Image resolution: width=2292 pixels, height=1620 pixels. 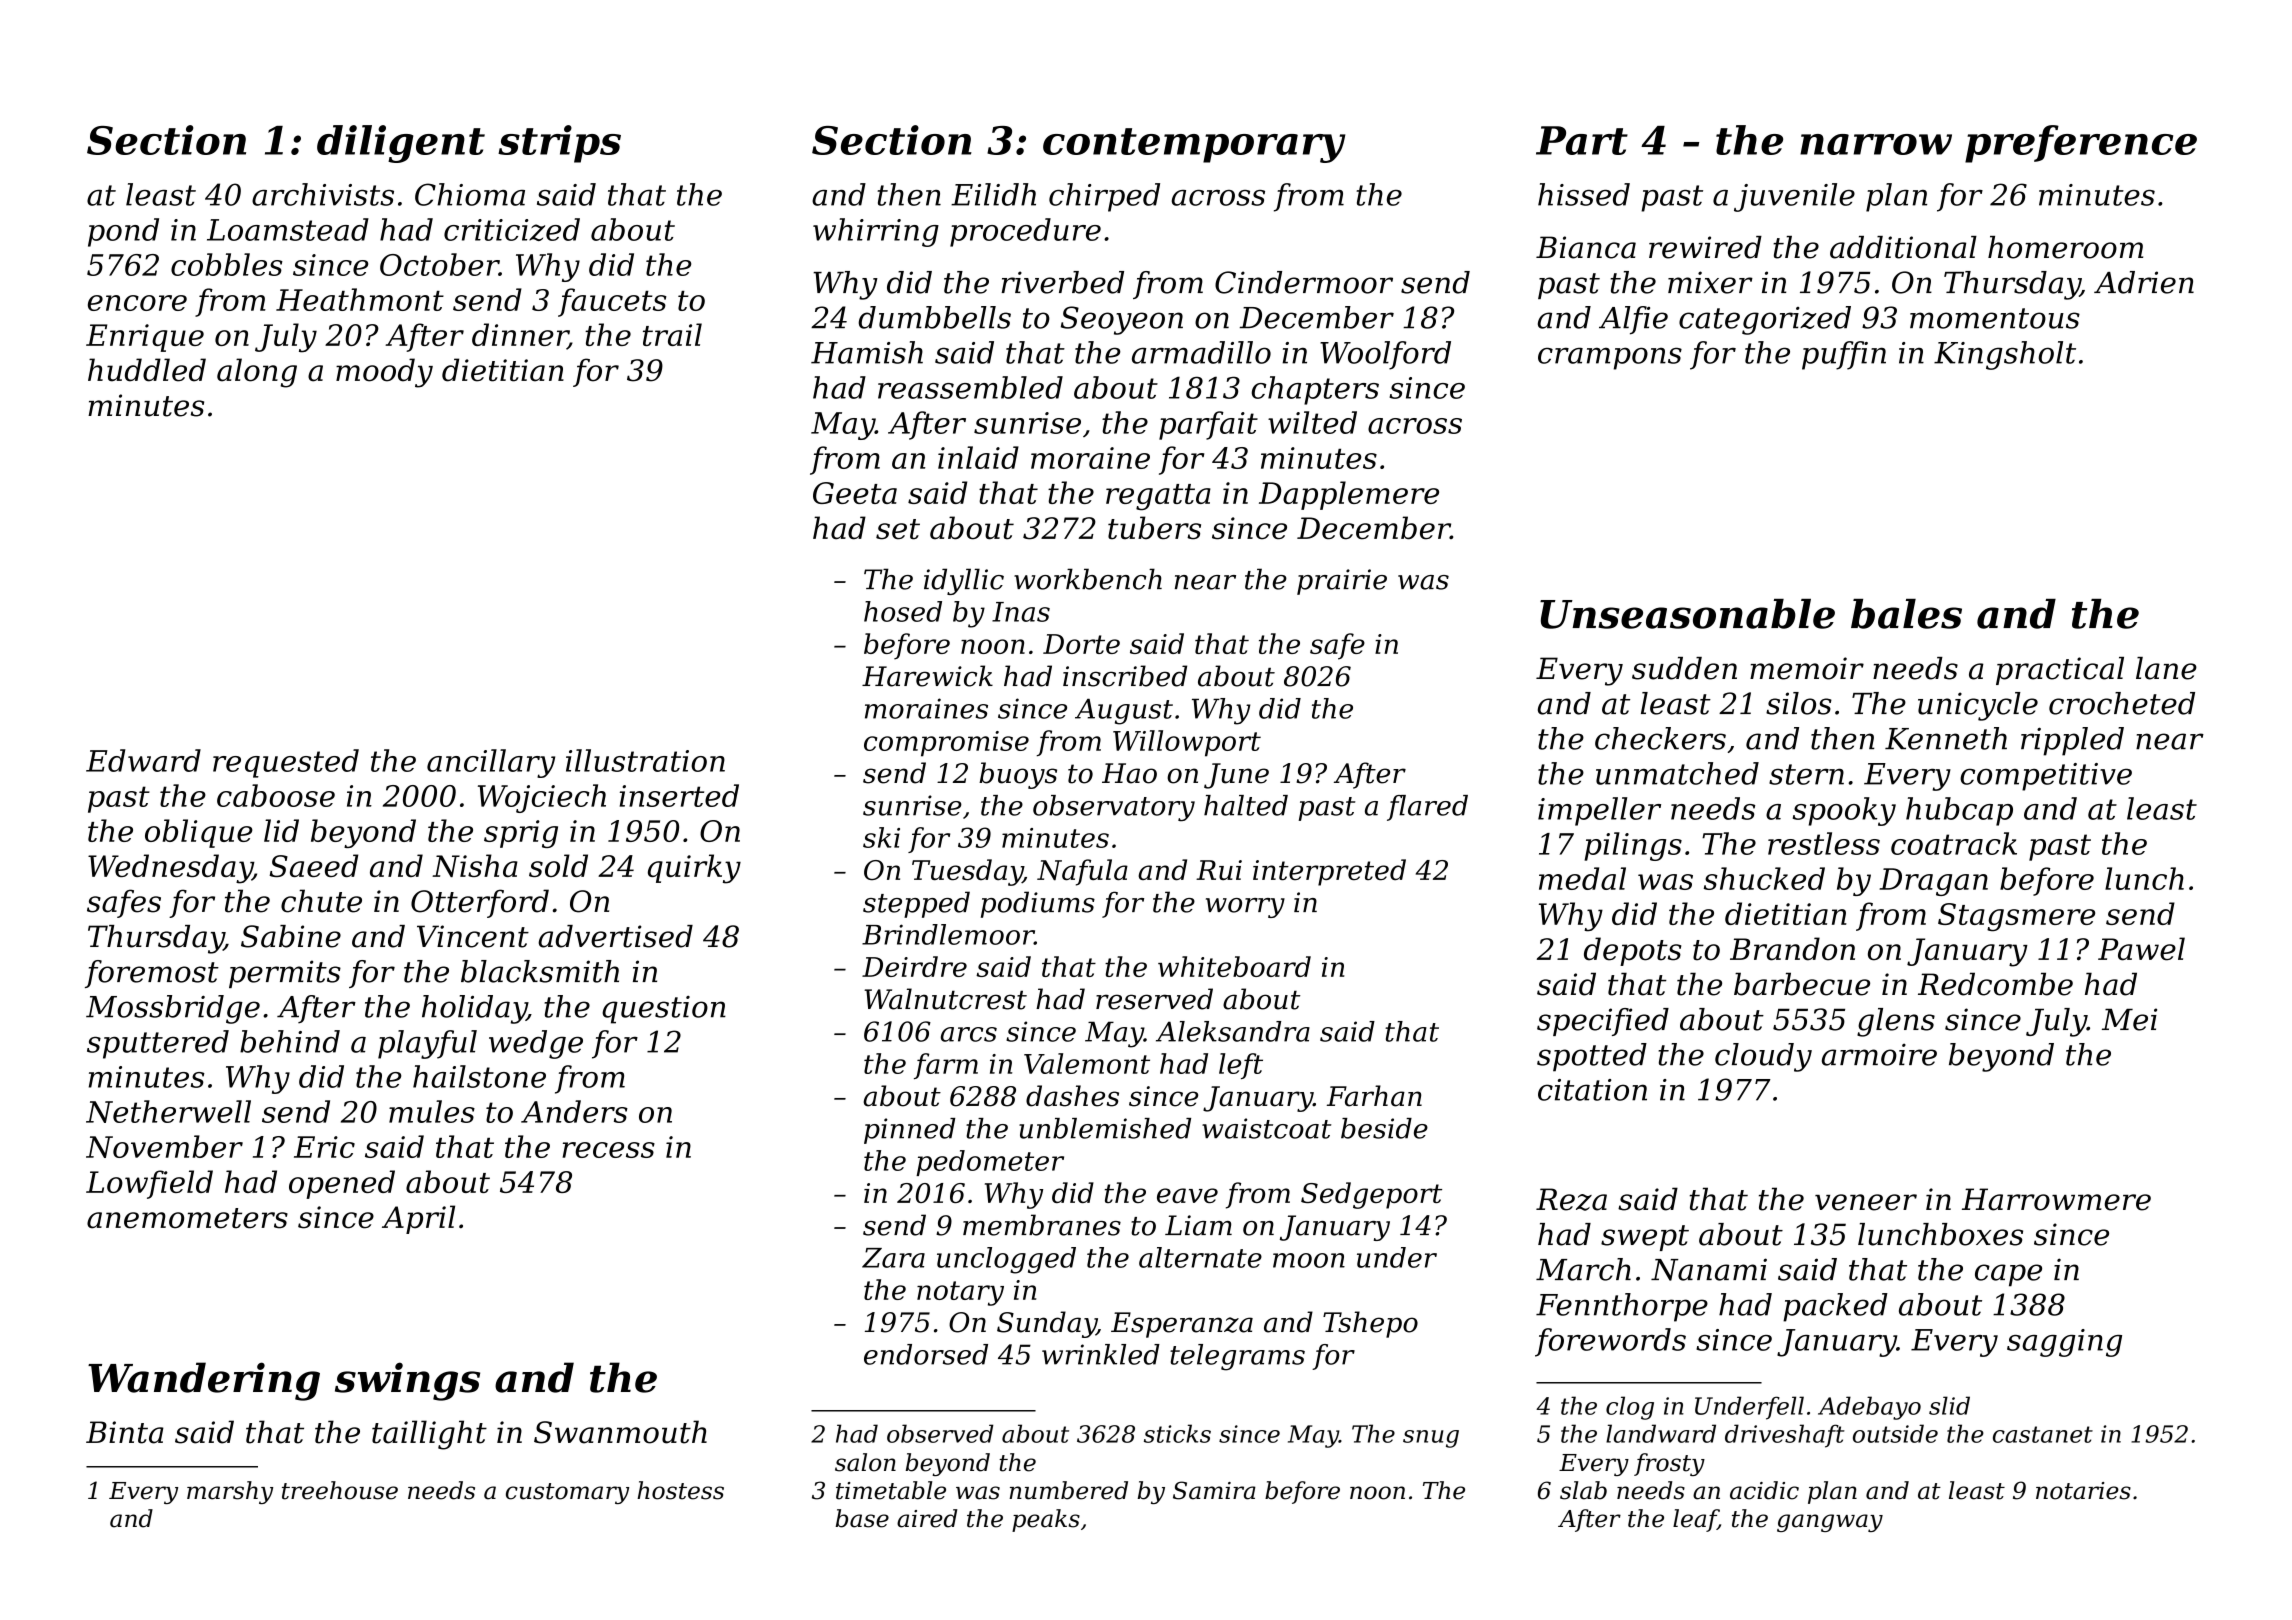 I want to click on archivists, so click(x=323, y=194).
